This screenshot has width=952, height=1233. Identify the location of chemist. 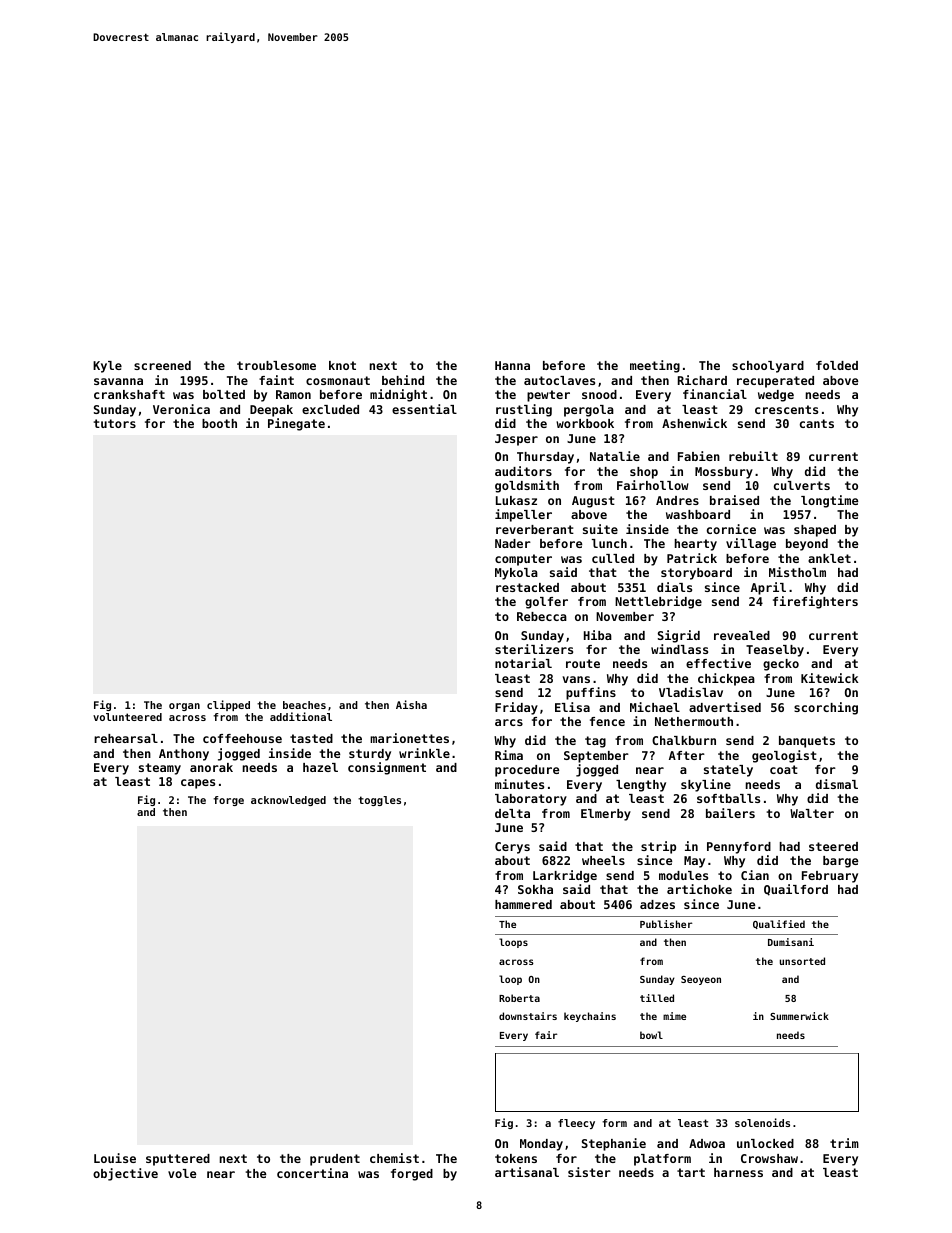
(394, 1158).
